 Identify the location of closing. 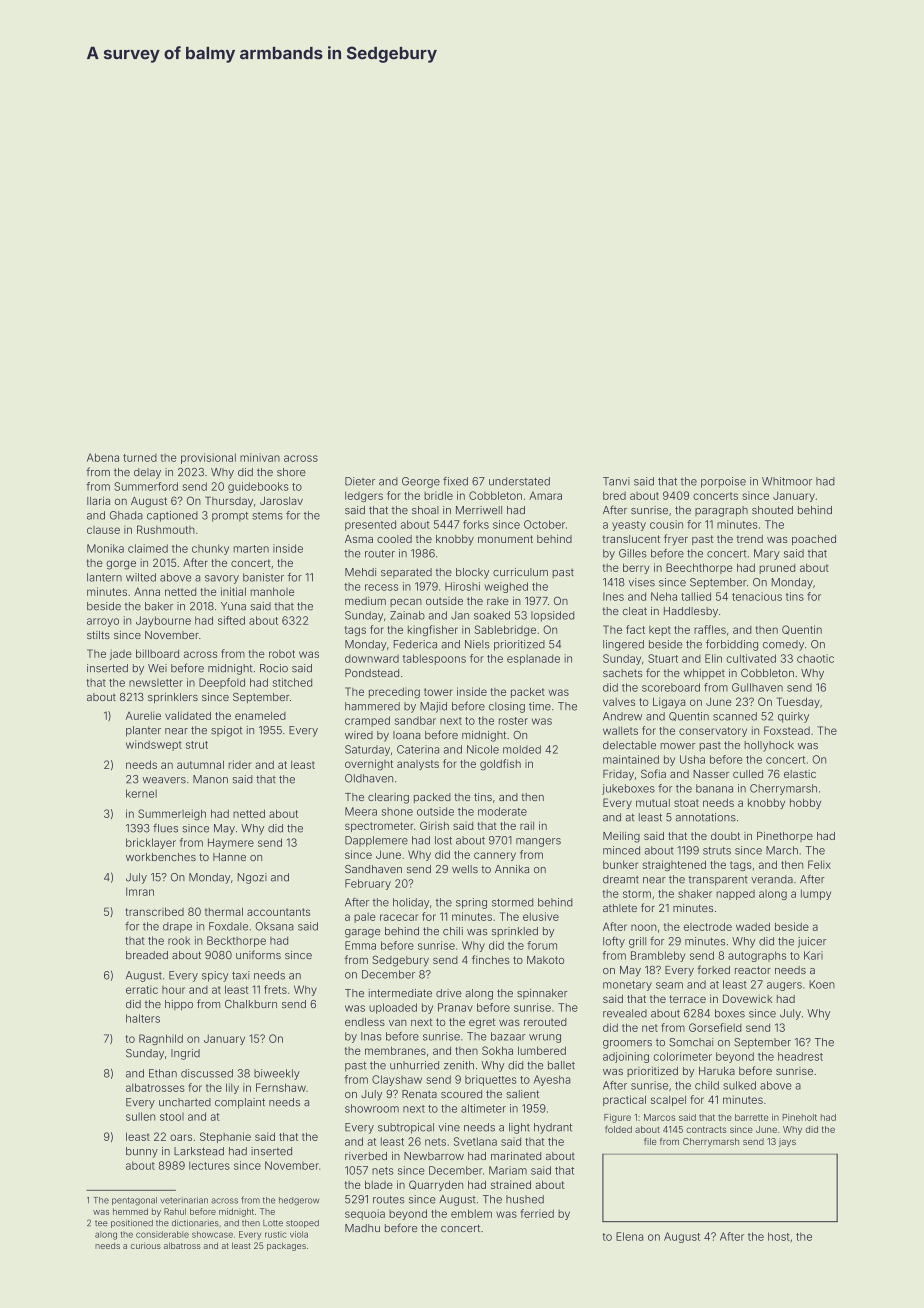
(507, 707).
